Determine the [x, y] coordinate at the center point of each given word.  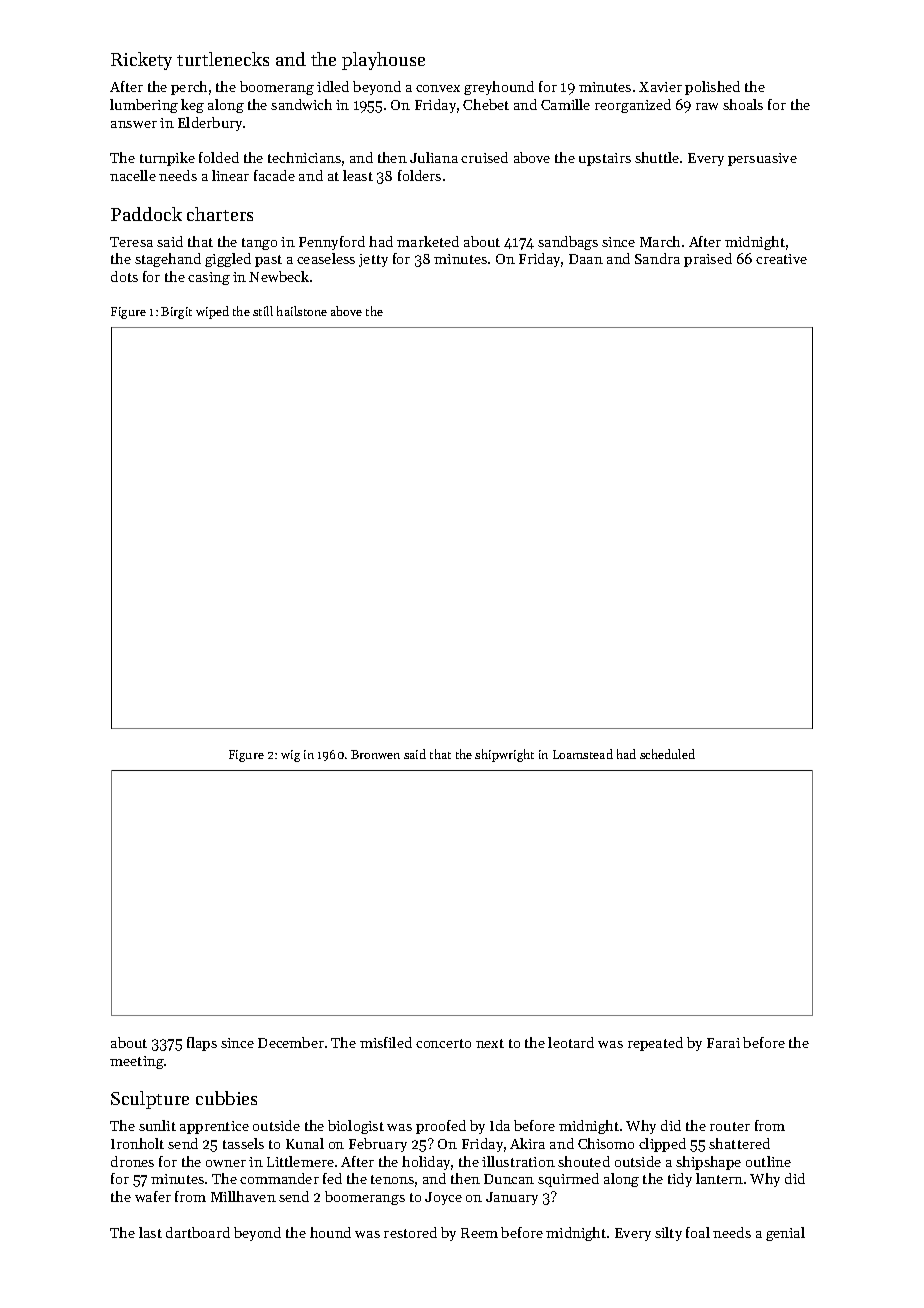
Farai [723, 1043]
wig [290, 756]
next [490, 1043]
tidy [680, 1180]
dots [124, 276]
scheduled [667, 754]
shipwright [504, 755]
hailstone [302, 311]
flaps [202, 1044]
